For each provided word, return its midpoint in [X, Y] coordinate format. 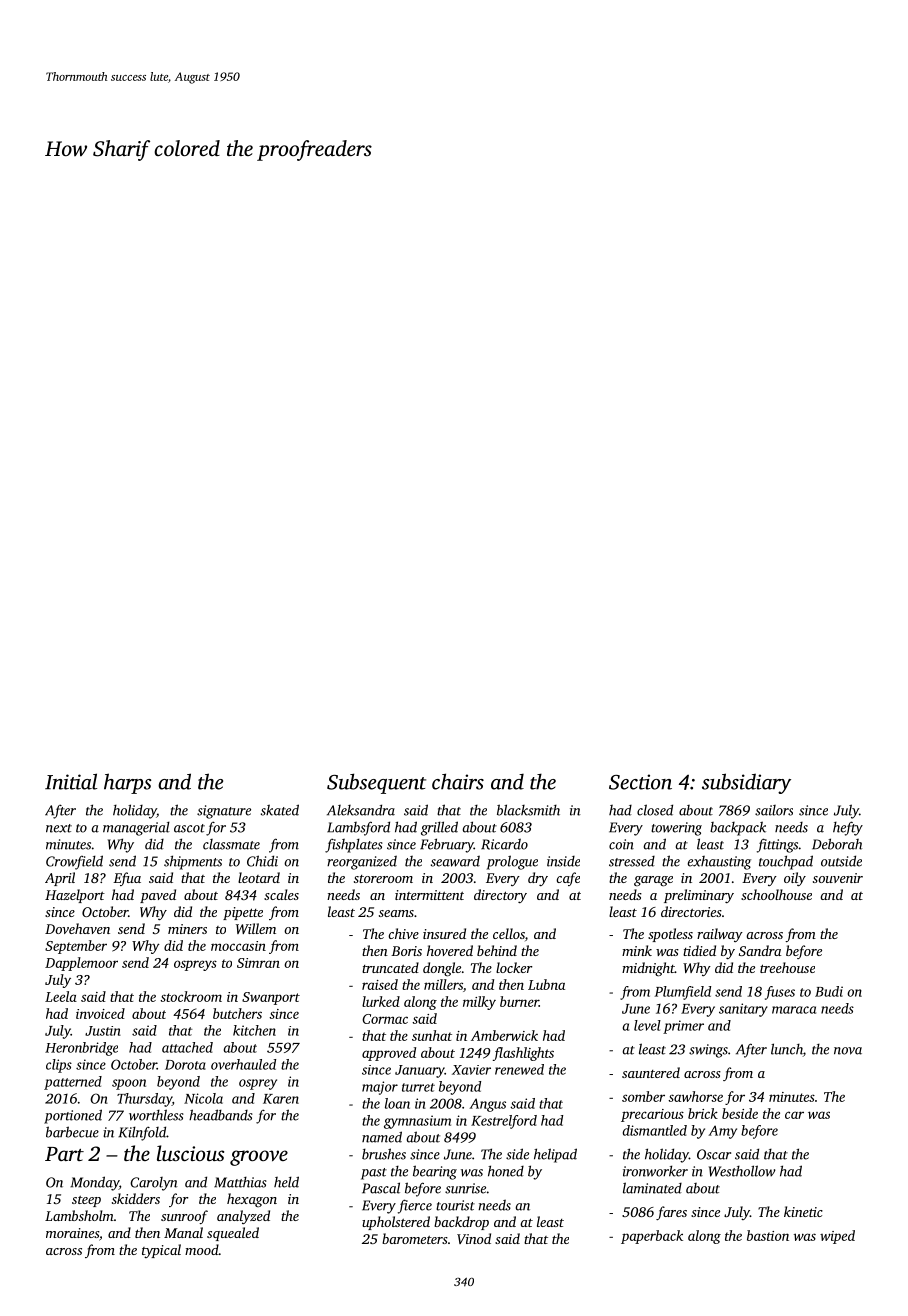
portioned [73, 1116]
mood [202, 1249]
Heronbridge [81, 1049]
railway [720, 935]
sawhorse [695, 1096]
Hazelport [75, 896]
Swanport [271, 998]
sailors [774, 810]
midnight [648, 969]
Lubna [546, 984]
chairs [458, 781]
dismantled [655, 1130]
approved [389, 1054]
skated [280, 810]
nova [848, 1051]
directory [500, 896]
